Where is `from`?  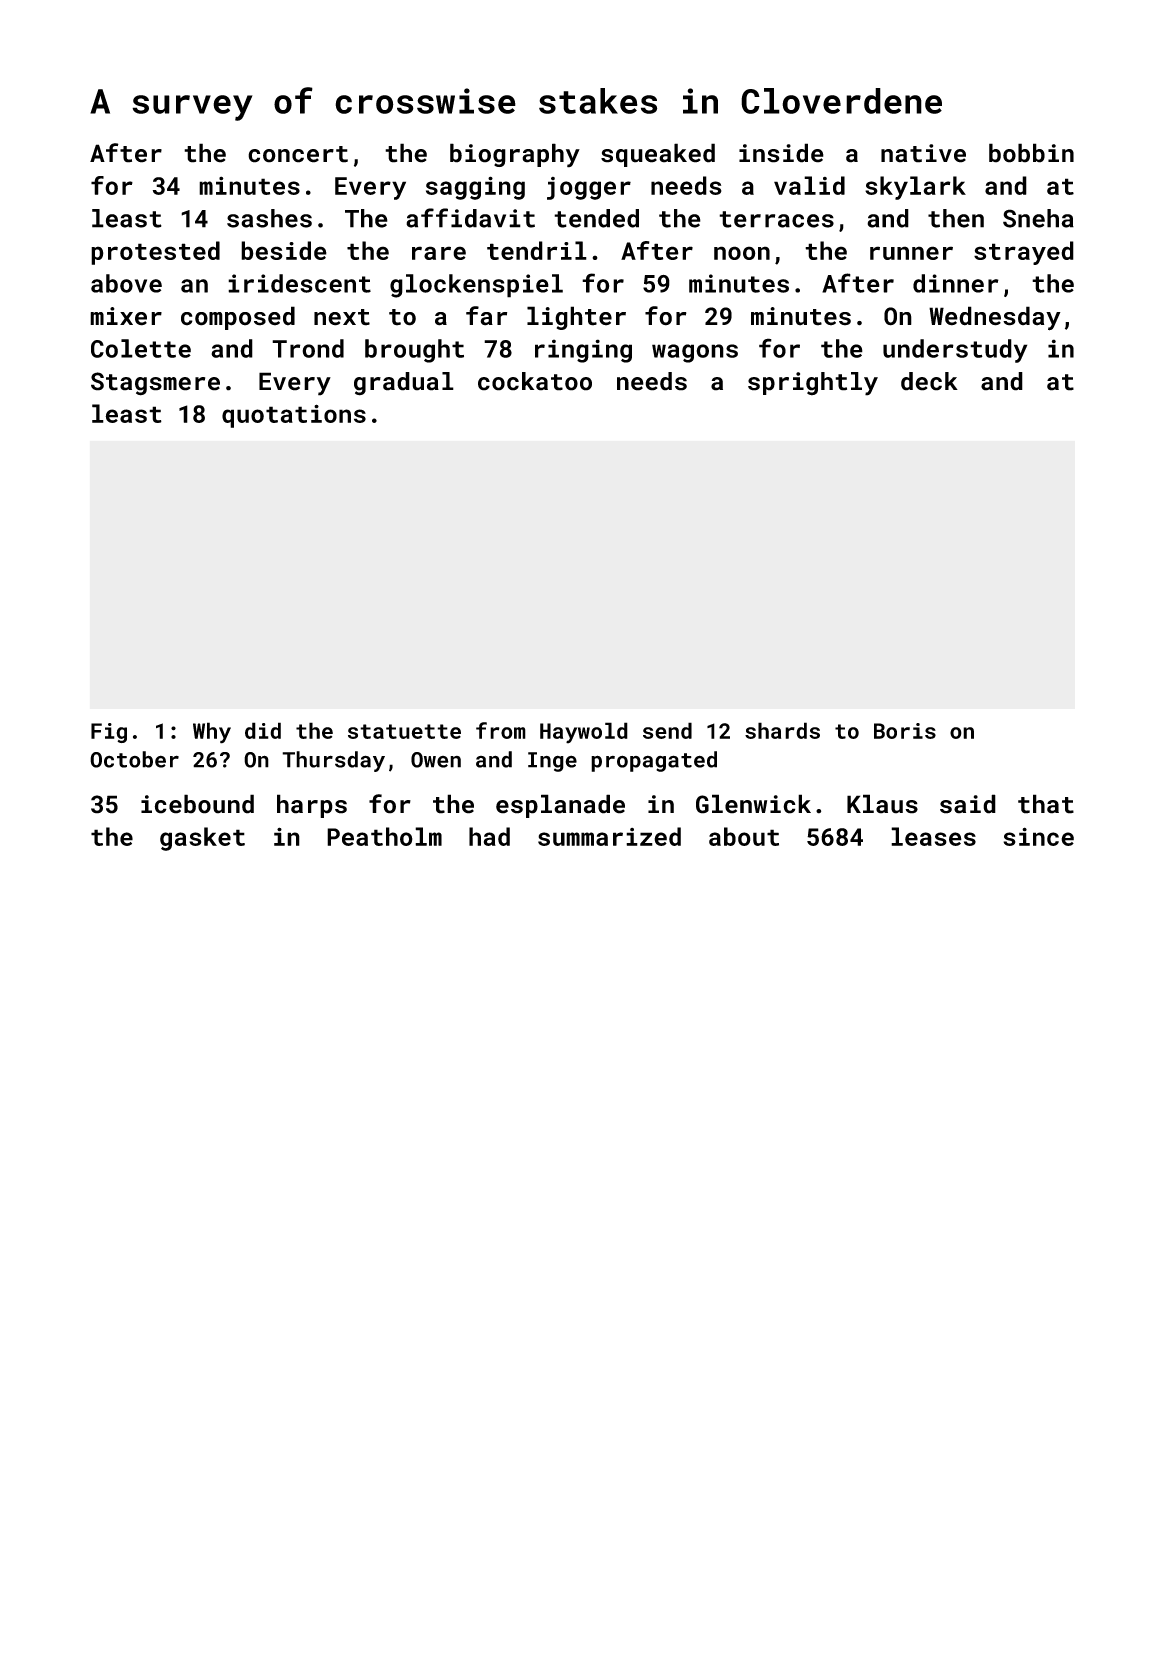 from is located at coordinates (501, 730).
